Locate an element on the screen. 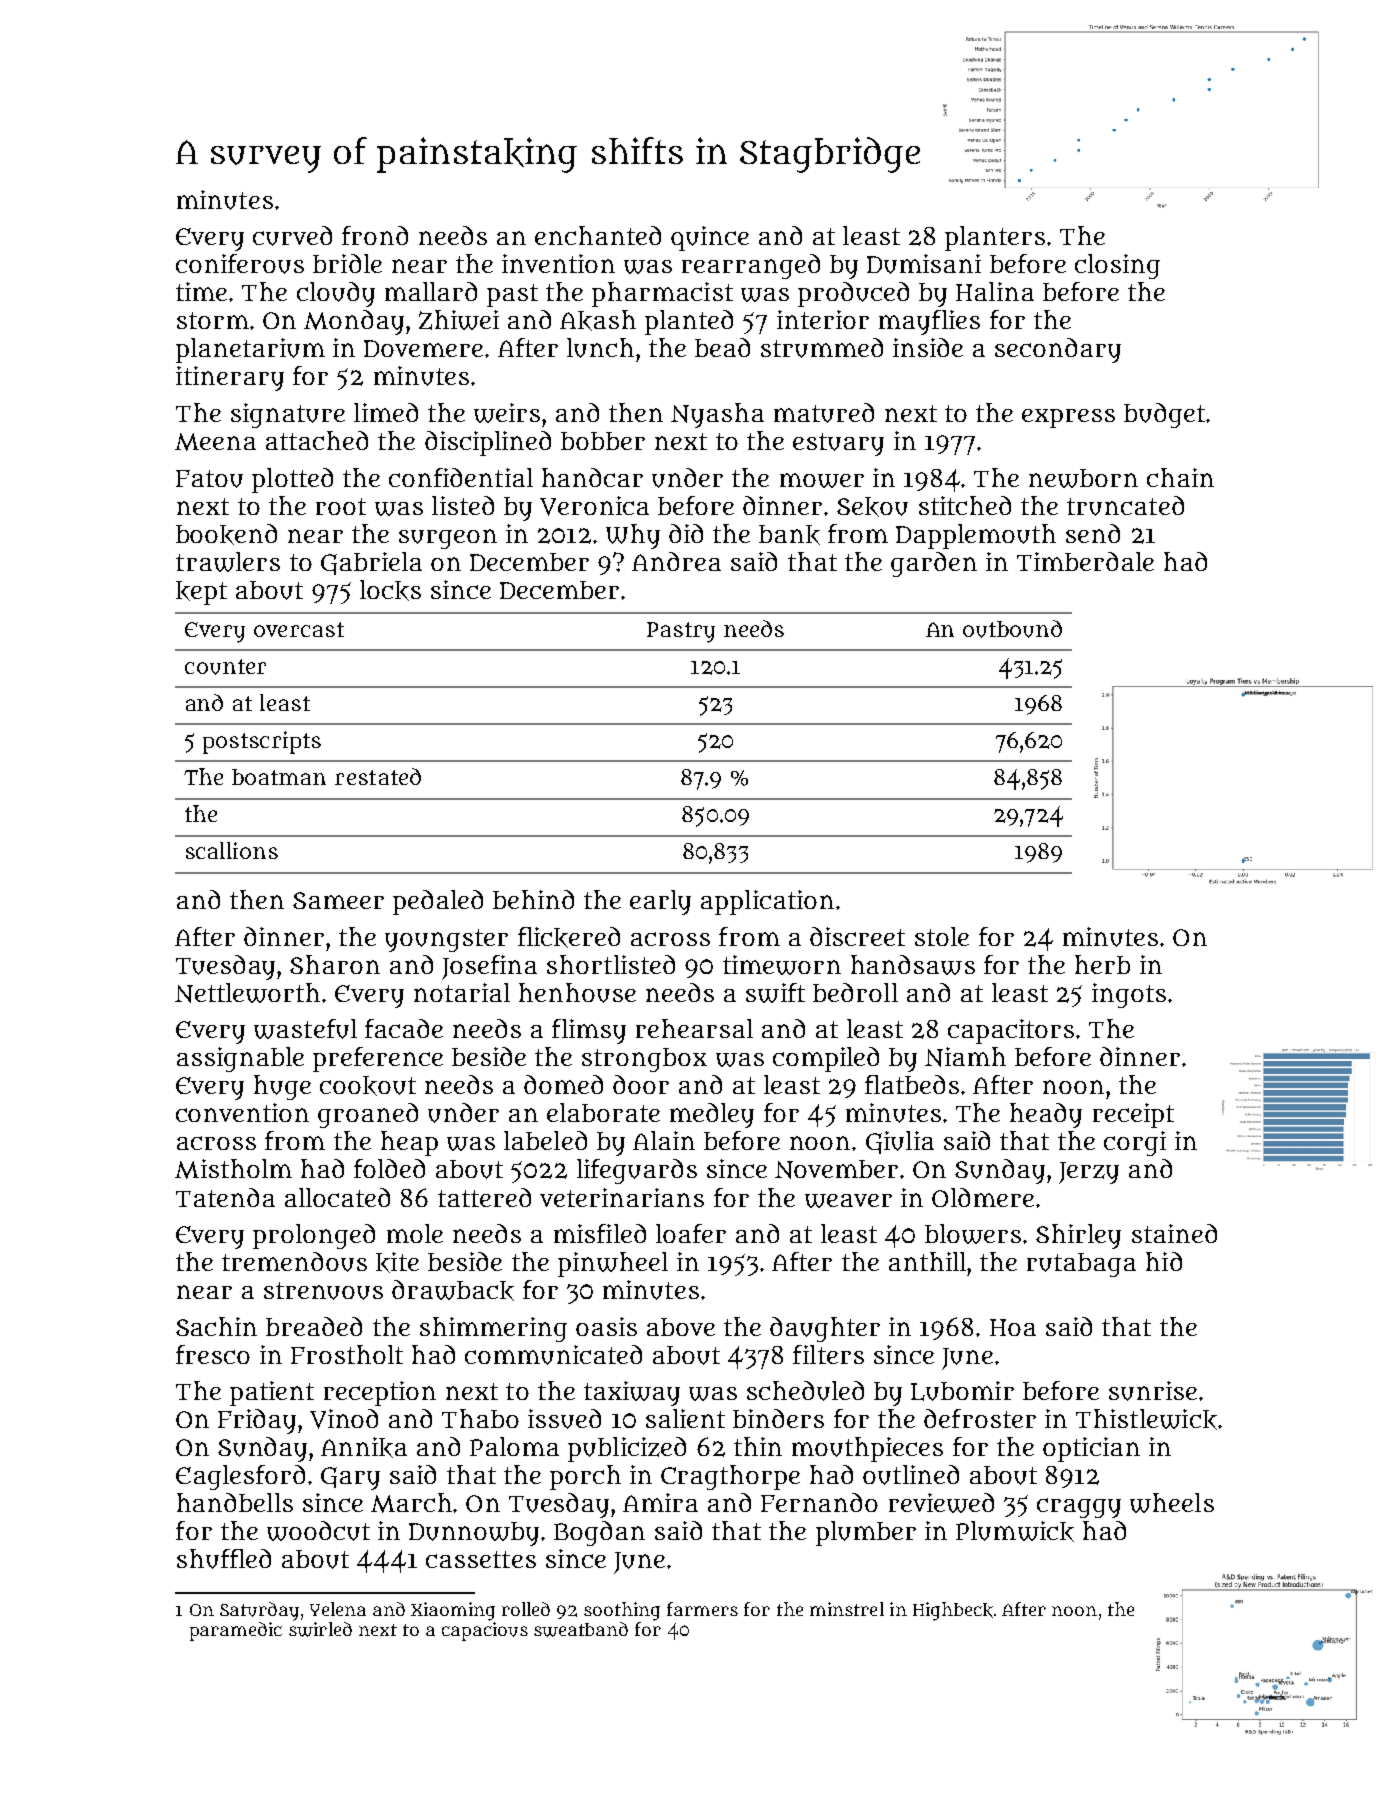 This screenshot has width=1398, height=1809. budget is located at coordinates (1164, 415).
